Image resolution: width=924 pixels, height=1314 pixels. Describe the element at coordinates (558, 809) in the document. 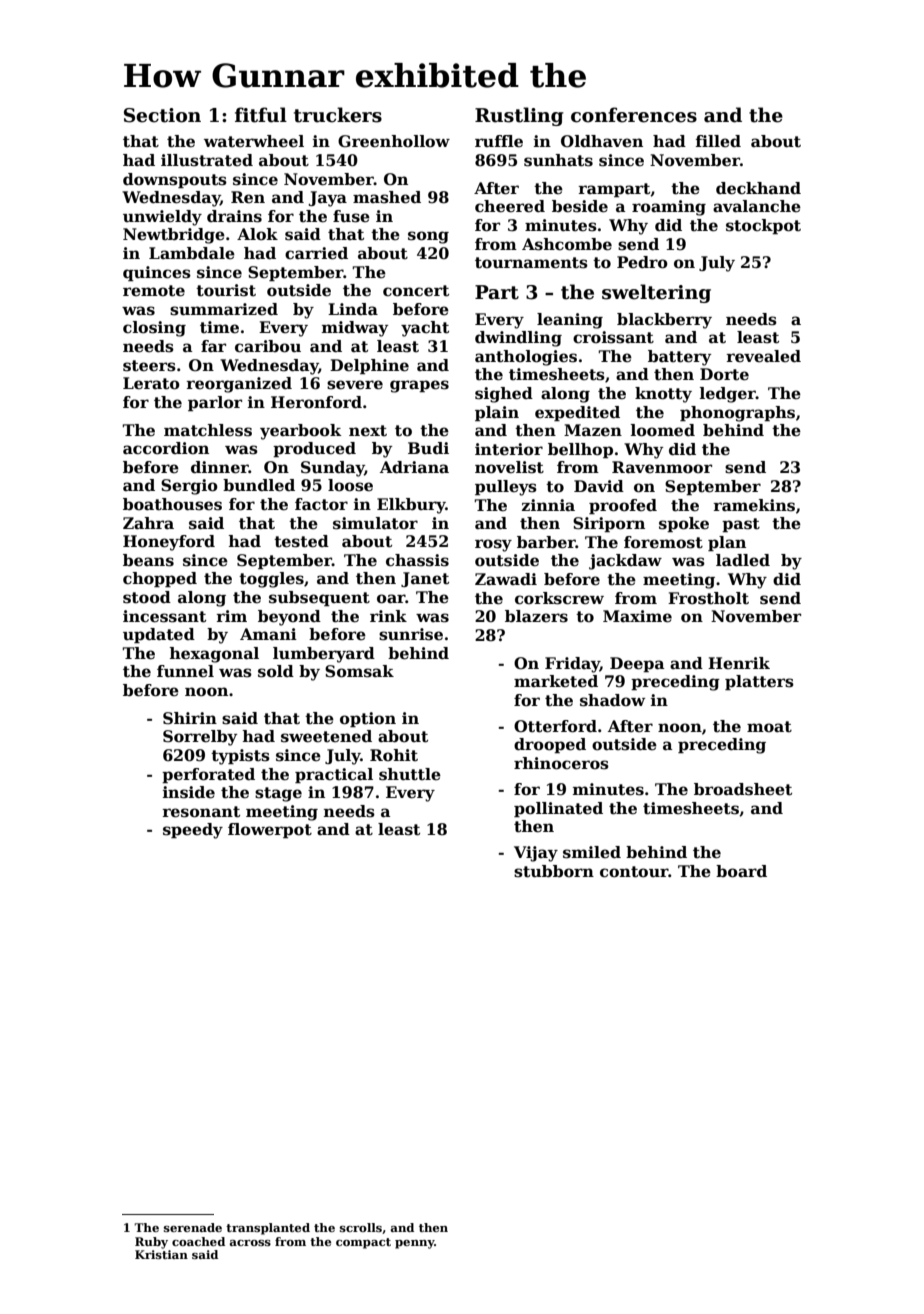

I see `pollinated` at that location.
